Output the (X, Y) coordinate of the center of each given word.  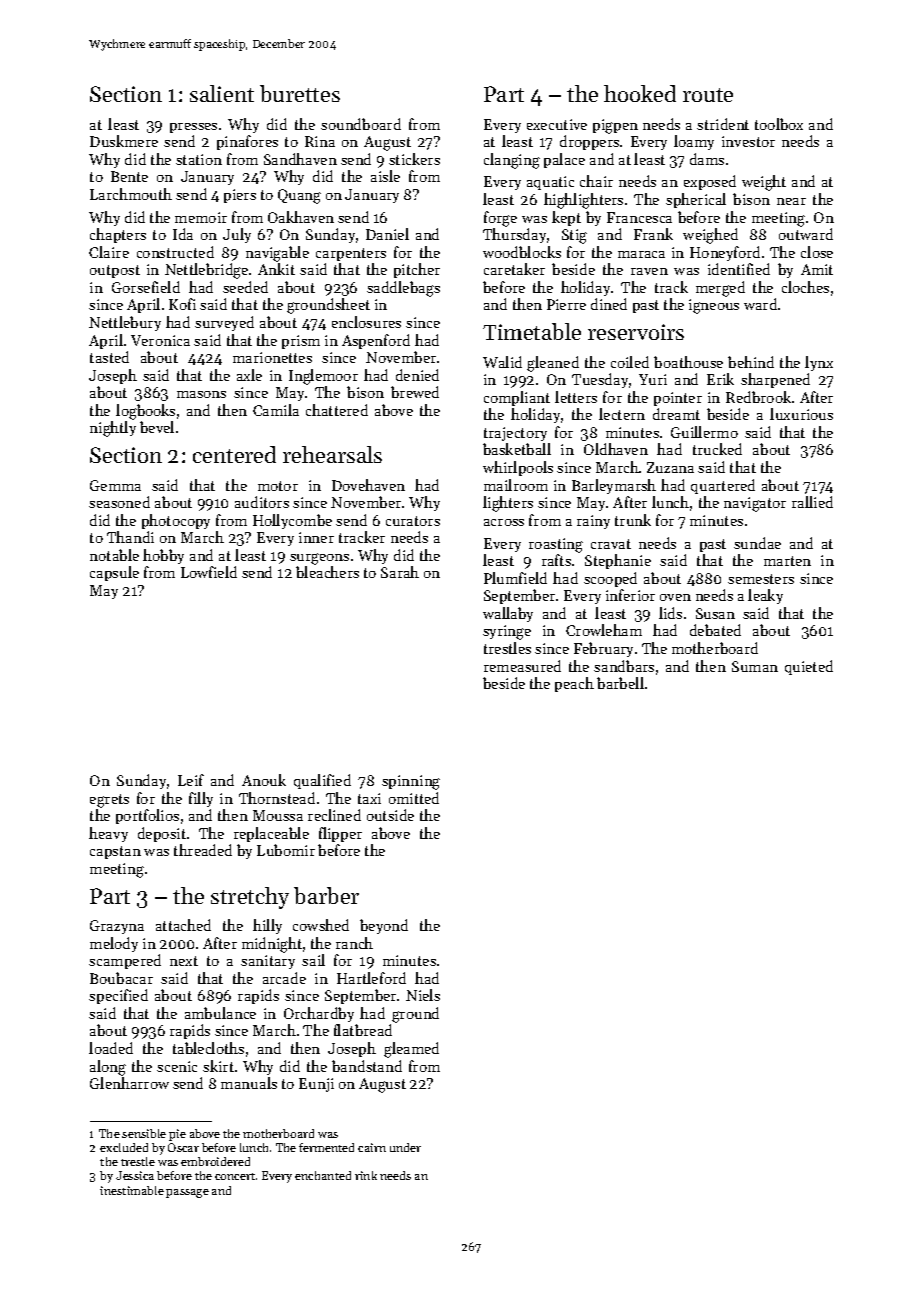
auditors (262, 502)
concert (235, 1176)
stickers (414, 159)
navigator (755, 504)
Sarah (400, 572)
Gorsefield (146, 287)
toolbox (779, 124)
